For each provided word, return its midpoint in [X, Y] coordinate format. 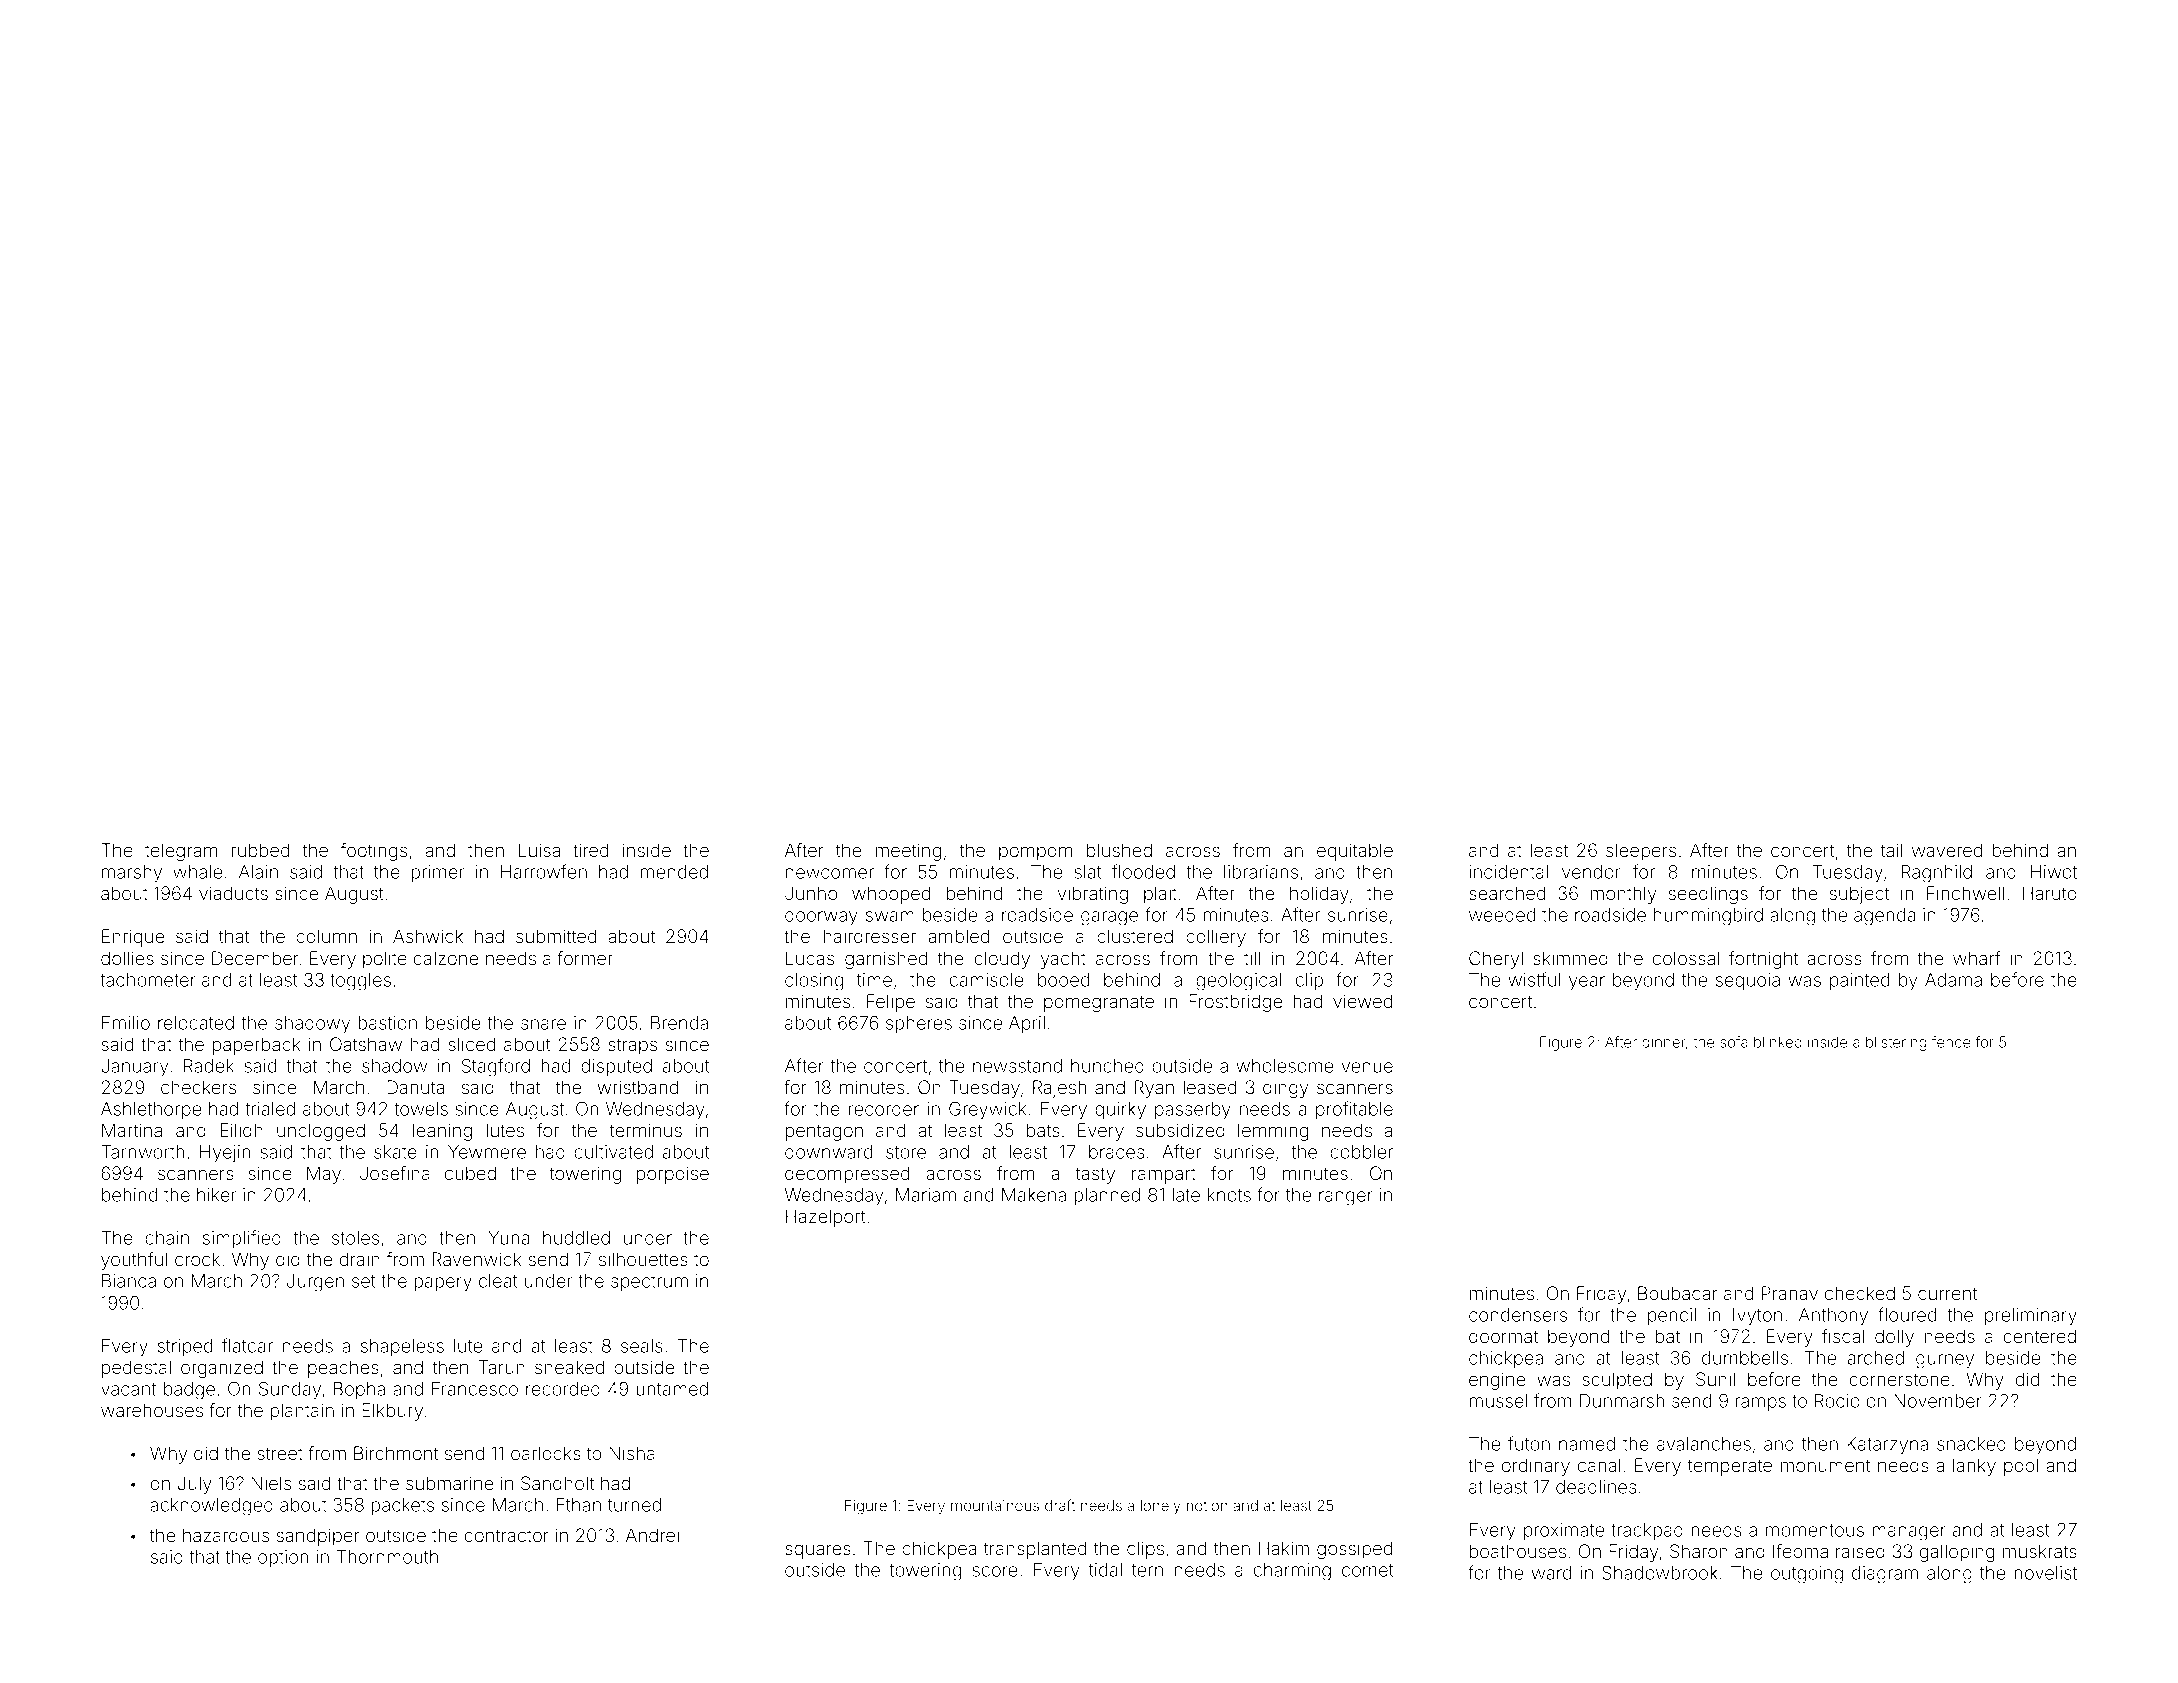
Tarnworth [142, 1152]
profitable [1354, 1110]
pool [2021, 1467]
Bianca [129, 1281]
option [283, 1558]
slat [1087, 872]
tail [1891, 850]
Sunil [1715, 1379]
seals [642, 1346]
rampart [1164, 1175]
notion [1207, 1505]
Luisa [539, 850]
